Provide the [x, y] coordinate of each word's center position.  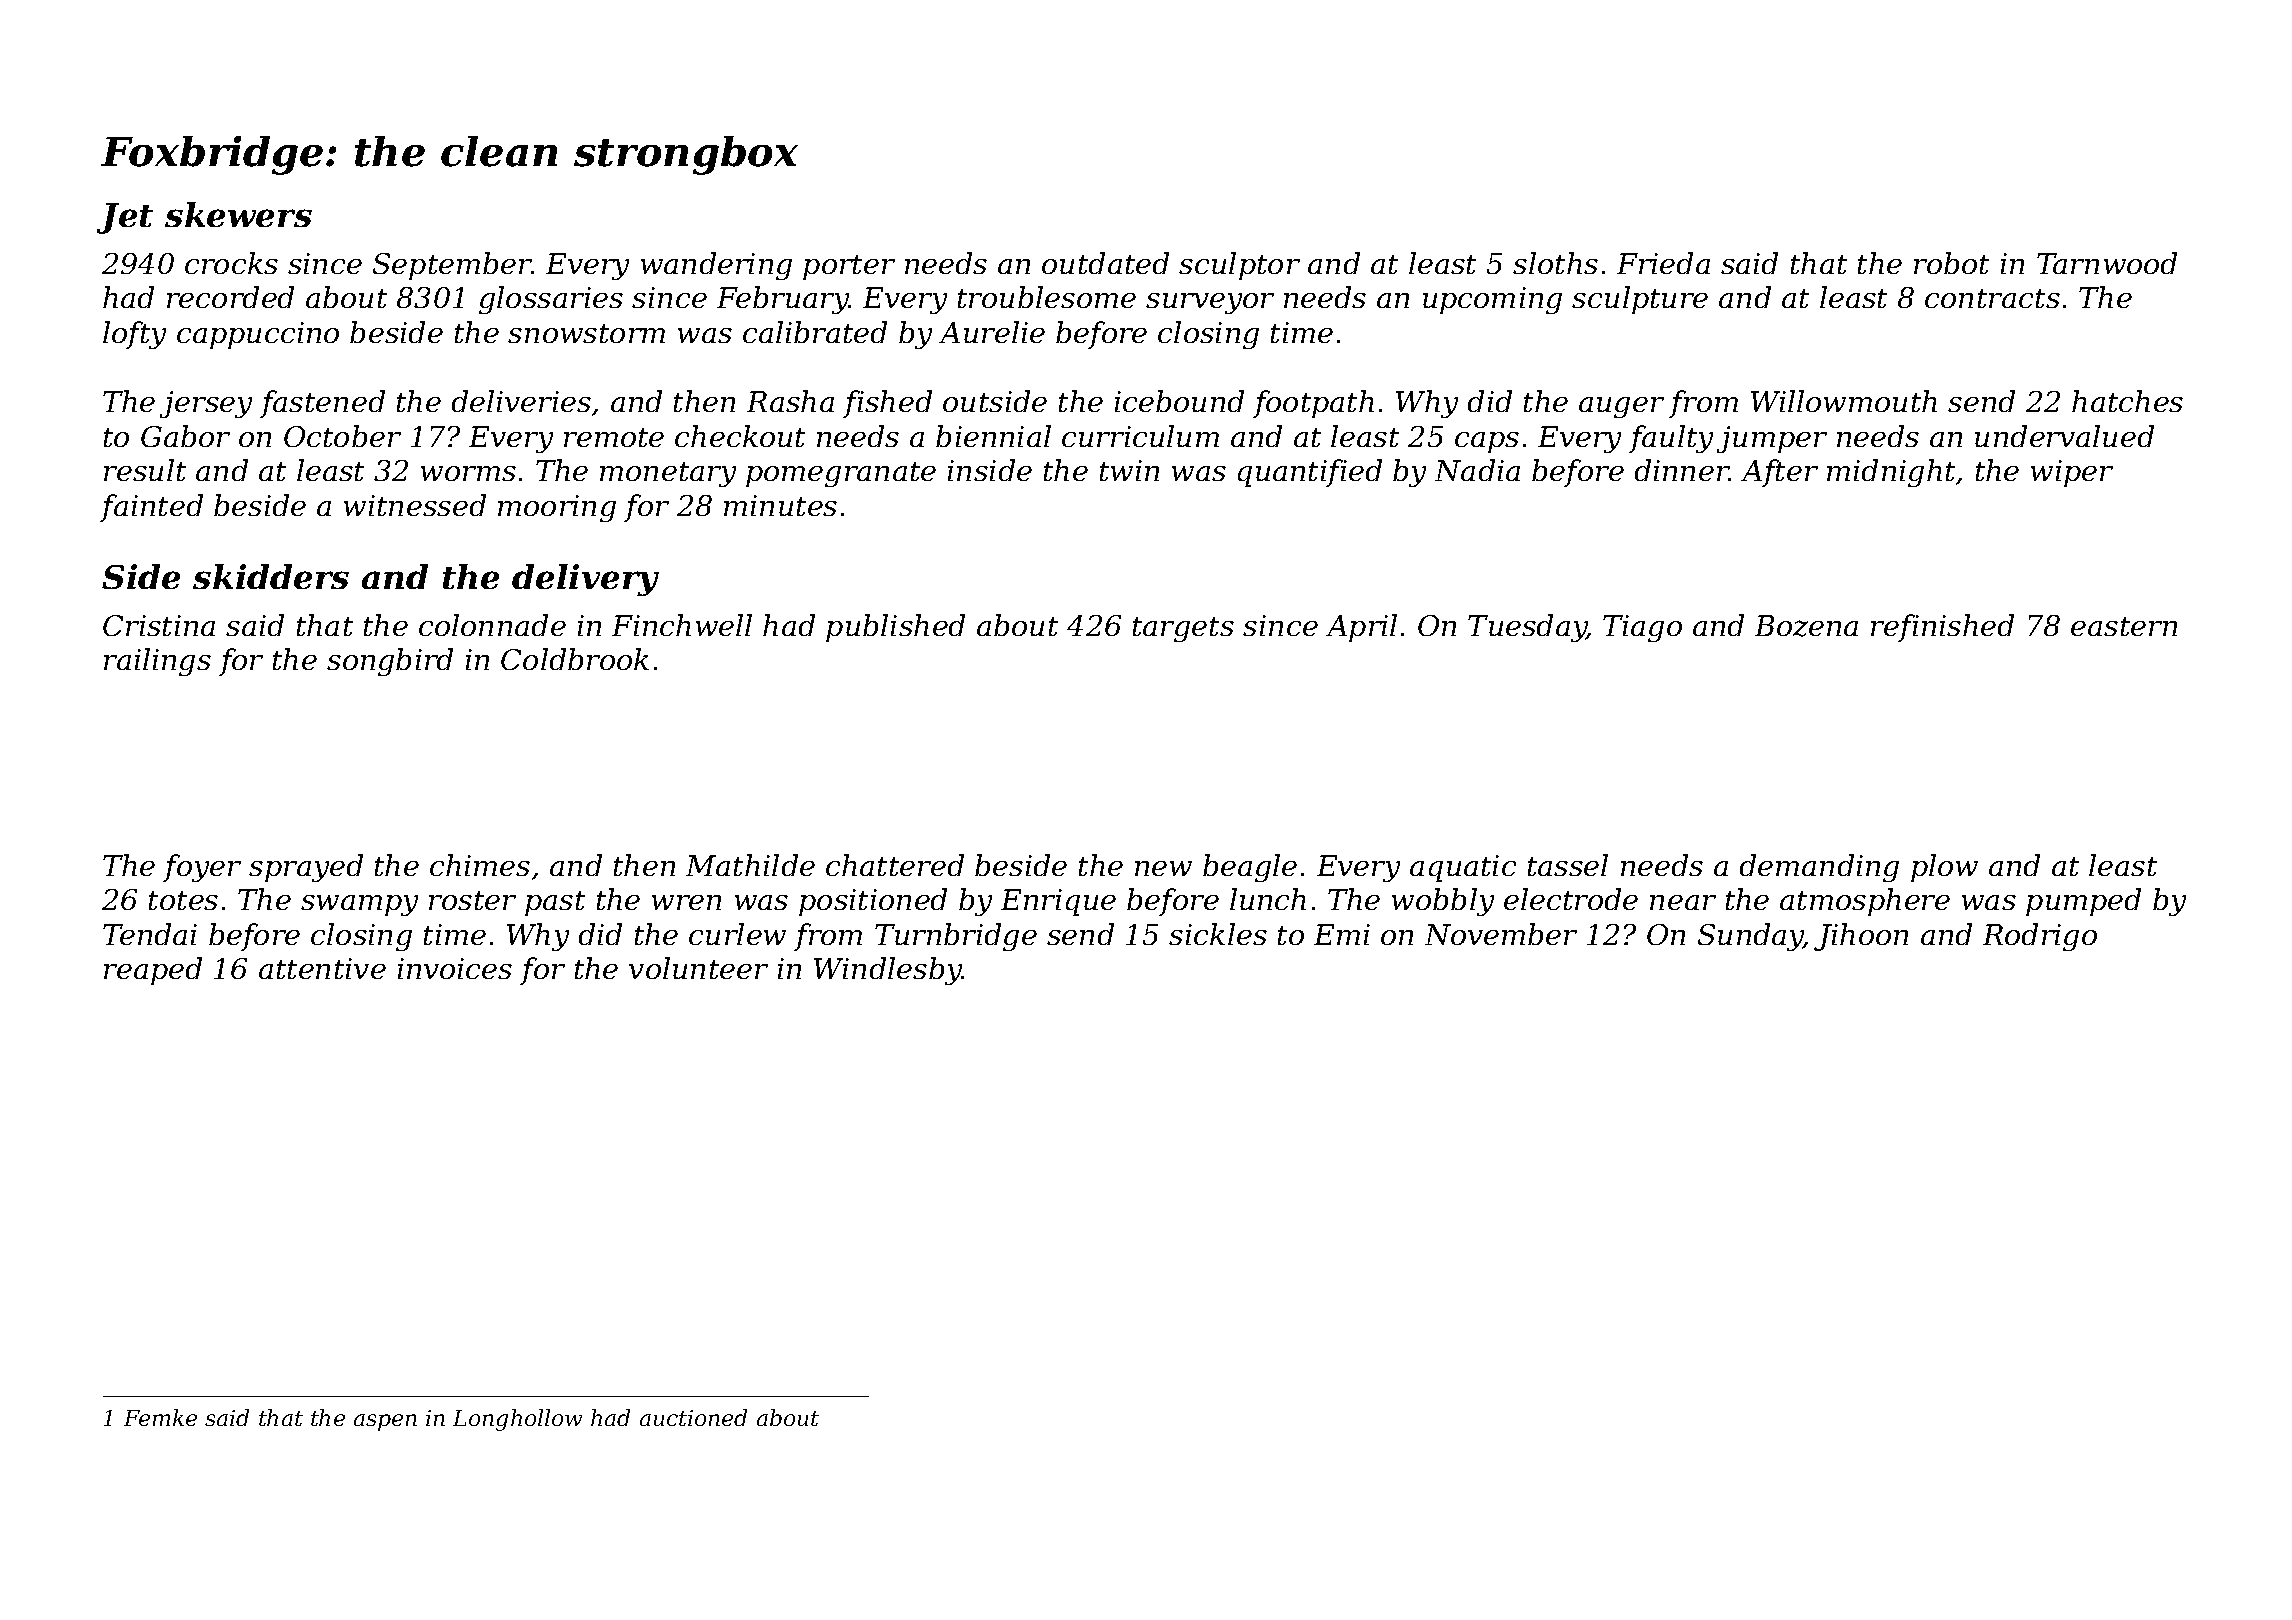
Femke [160, 1417]
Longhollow [517, 1420]
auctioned [693, 1417]
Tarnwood [2107, 263]
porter [849, 267]
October [342, 436]
